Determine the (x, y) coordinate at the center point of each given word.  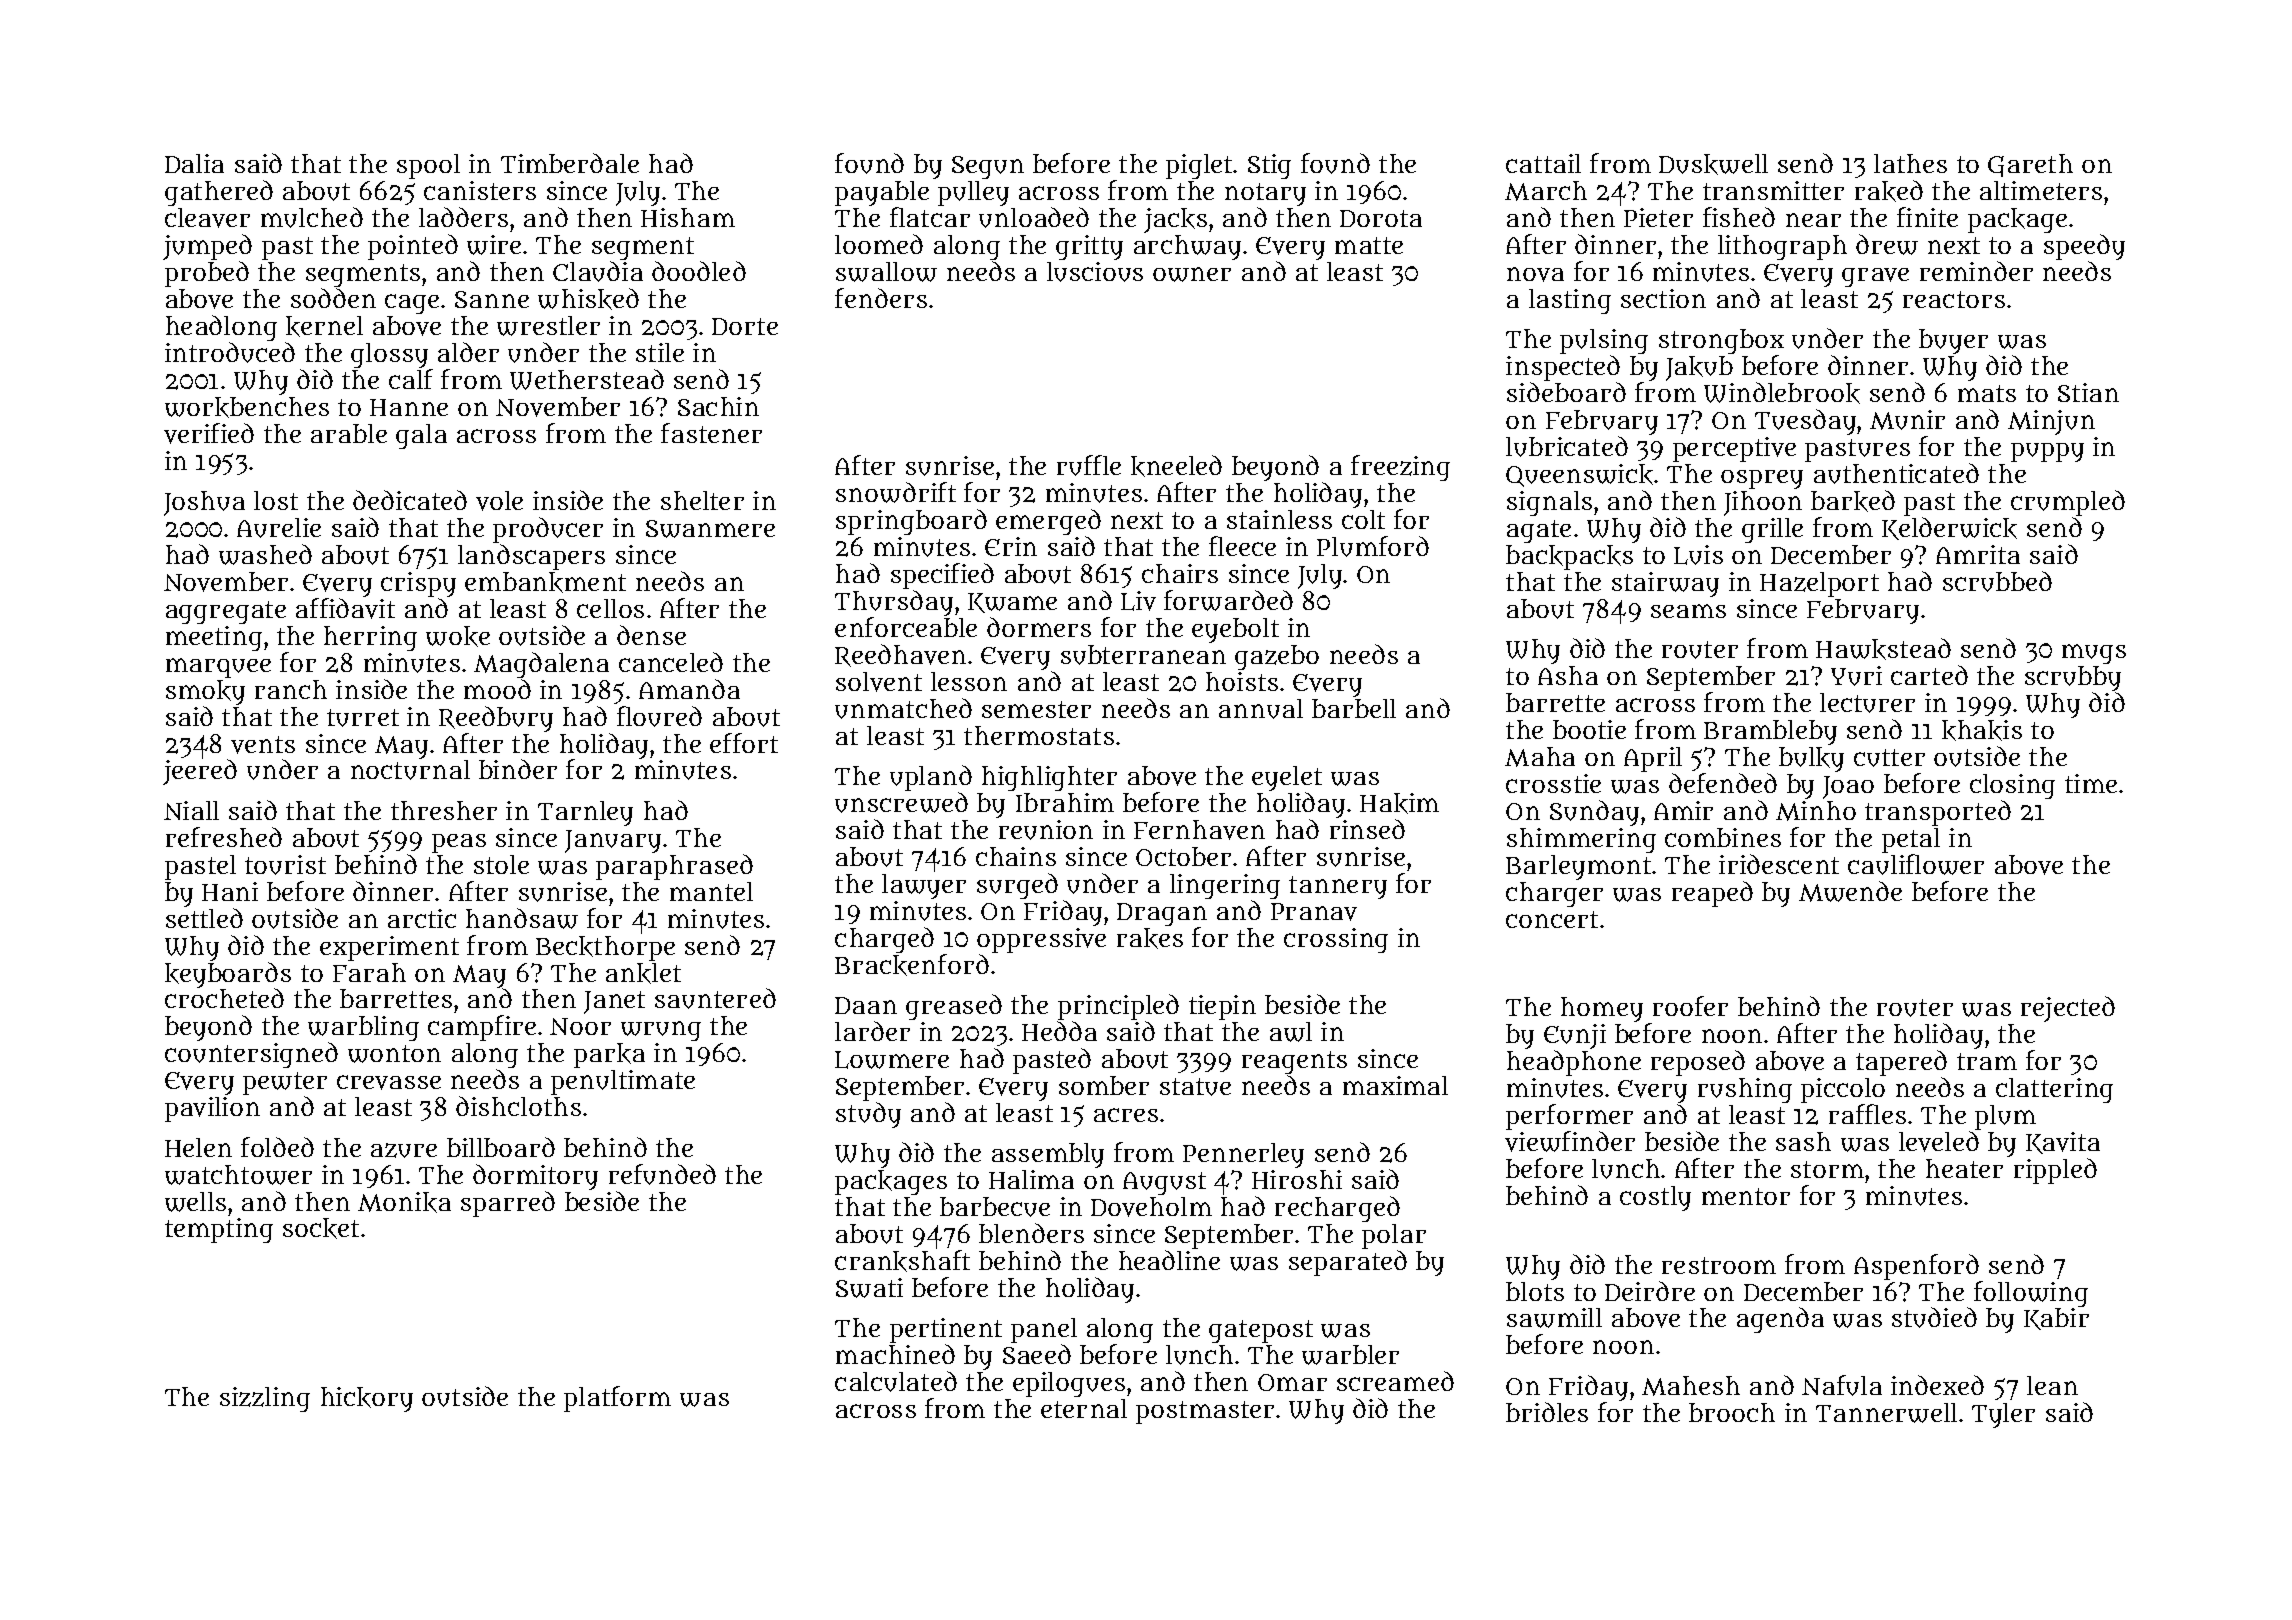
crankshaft (902, 1261)
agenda (1780, 1320)
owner (1192, 274)
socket (321, 1228)
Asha (1568, 675)
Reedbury (496, 719)
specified (942, 576)
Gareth (2030, 165)
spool (428, 166)
